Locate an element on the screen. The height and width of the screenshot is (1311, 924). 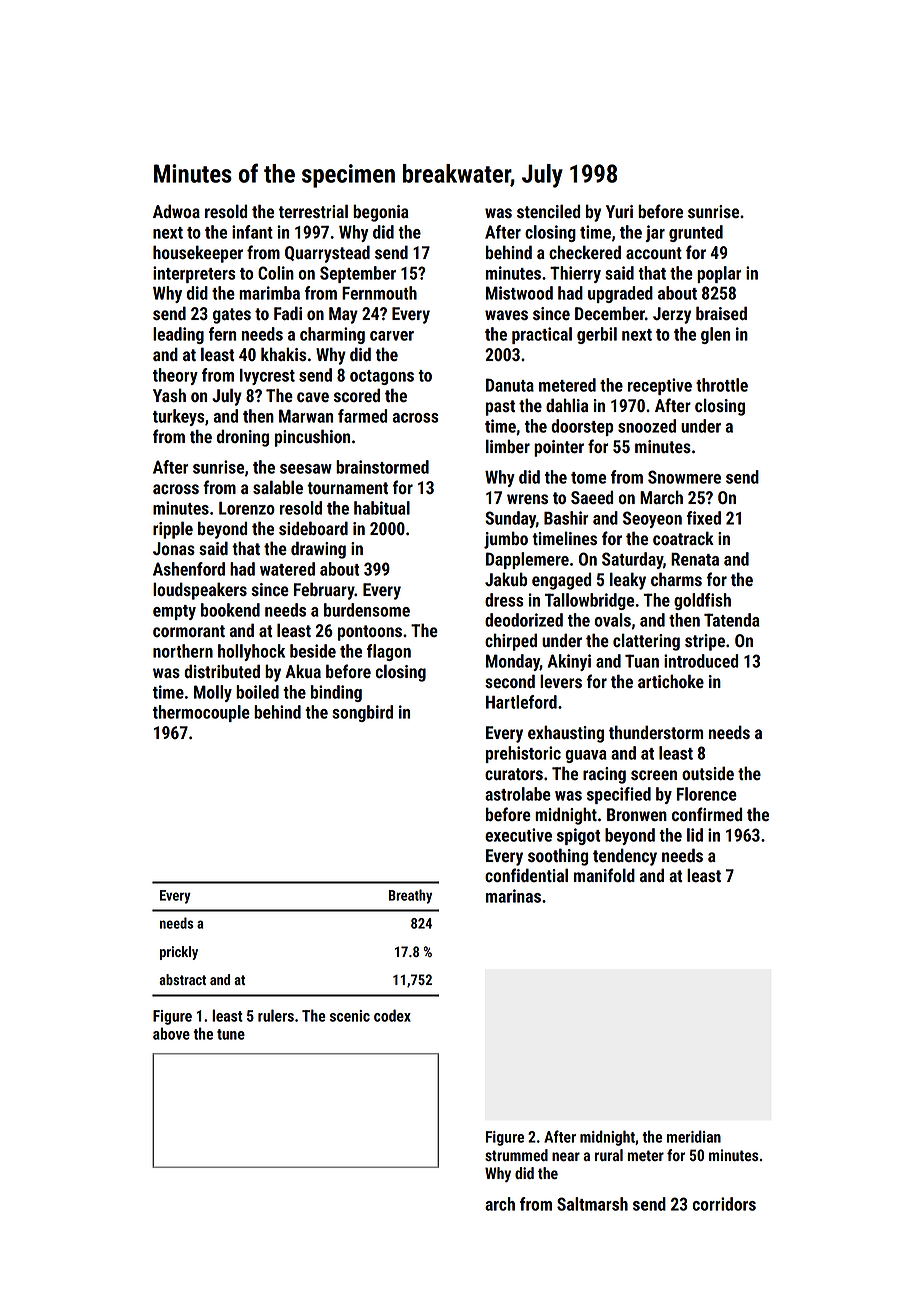
Yuri is located at coordinates (619, 211).
